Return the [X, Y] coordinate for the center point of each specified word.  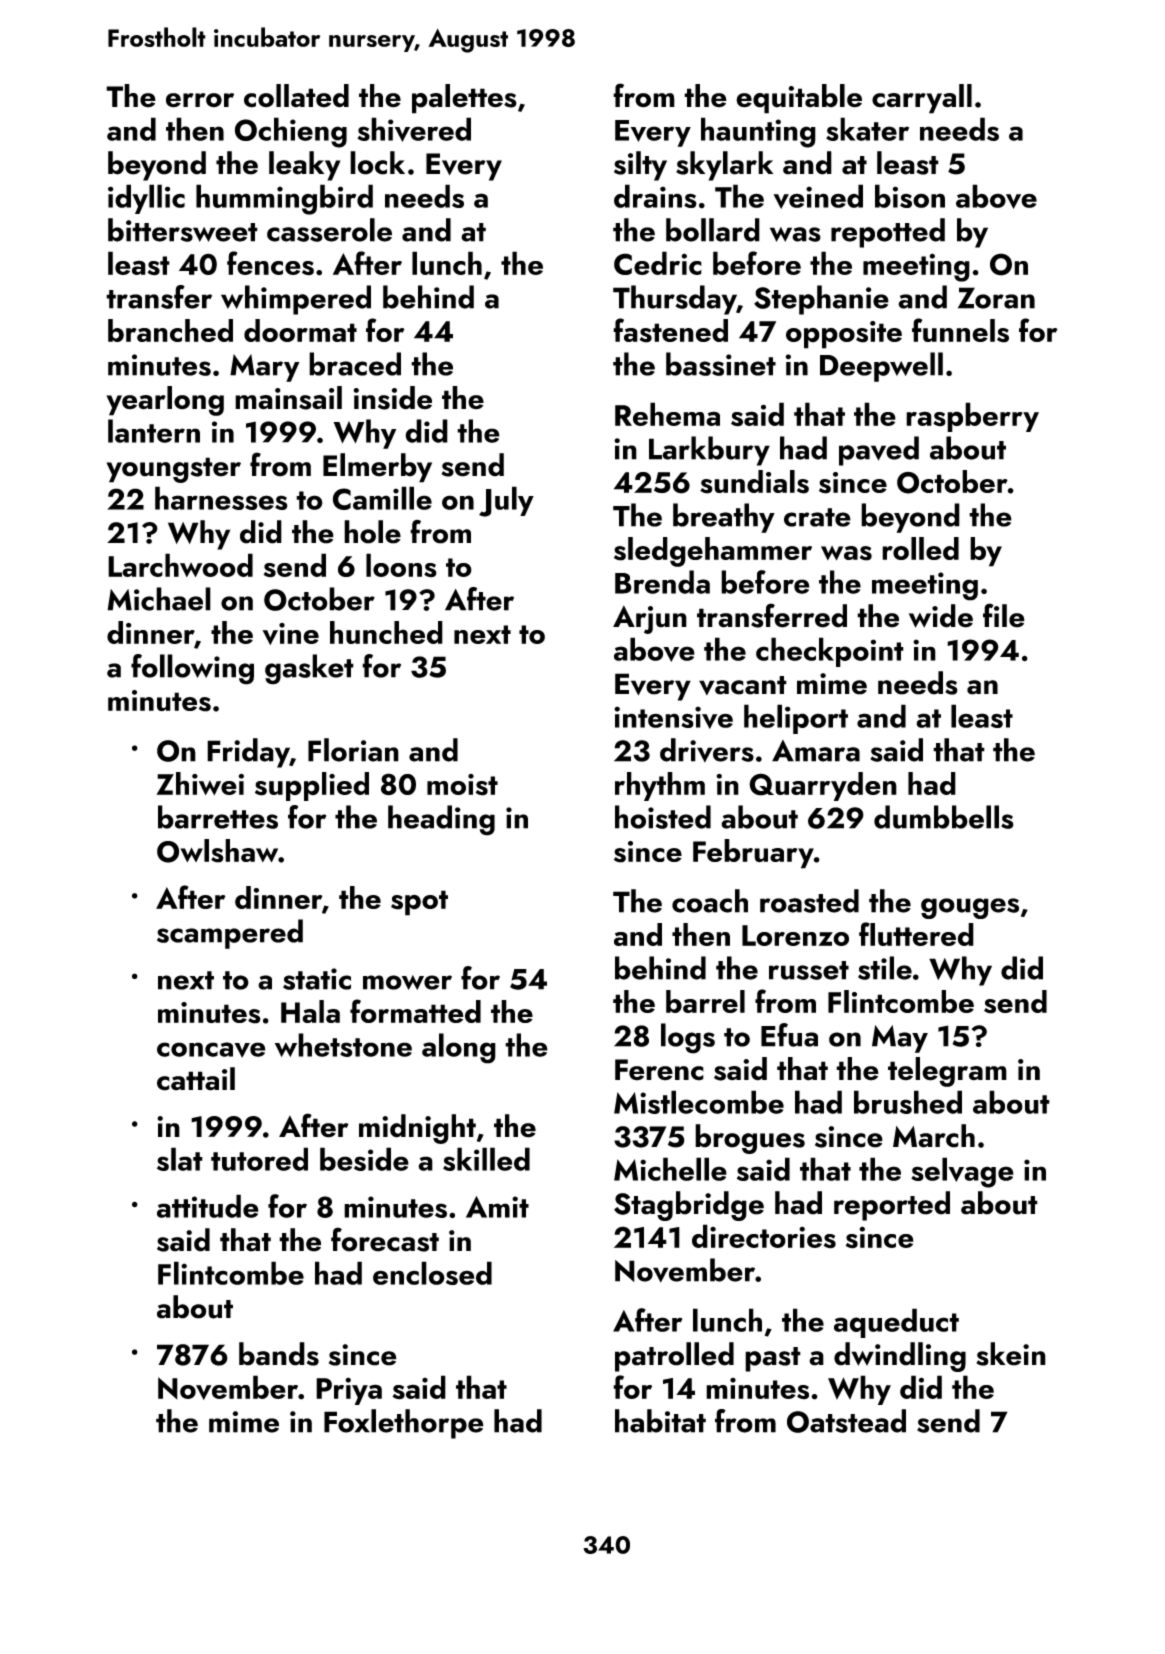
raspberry [972, 417]
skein [1011, 1354]
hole [372, 532]
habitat [660, 1421]
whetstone [343, 1045]
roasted [809, 901]
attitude [208, 1206]
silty [640, 166]
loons [401, 565]
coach [710, 901]
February [753, 854]
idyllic [146, 199]
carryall [922, 99]
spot [419, 903]
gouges [970, 908]
